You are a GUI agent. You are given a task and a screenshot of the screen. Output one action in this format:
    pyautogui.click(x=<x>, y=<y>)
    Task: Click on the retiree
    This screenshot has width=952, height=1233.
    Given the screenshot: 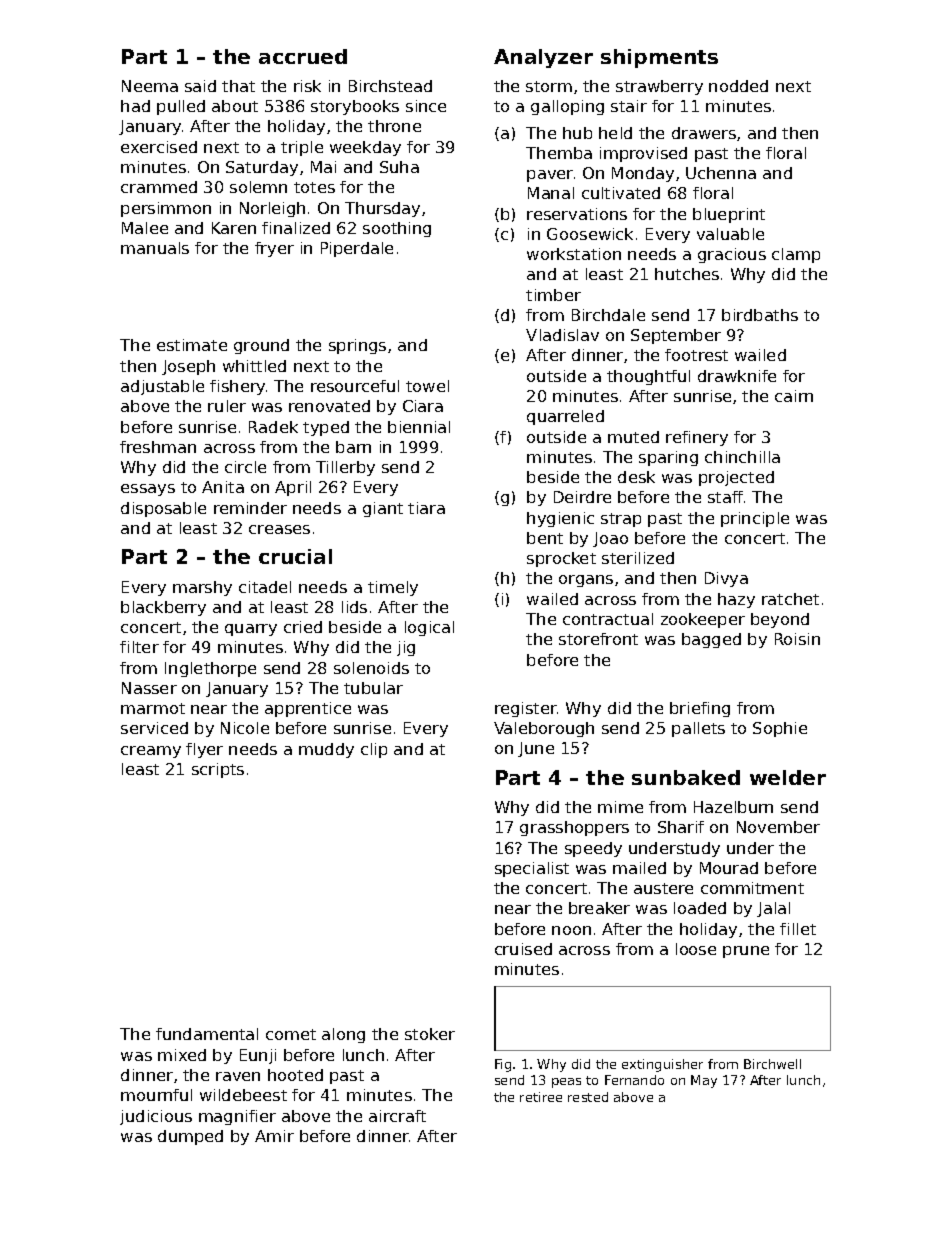 What is the action you would take?
    pyautogui.click(x=541, y=1097)
